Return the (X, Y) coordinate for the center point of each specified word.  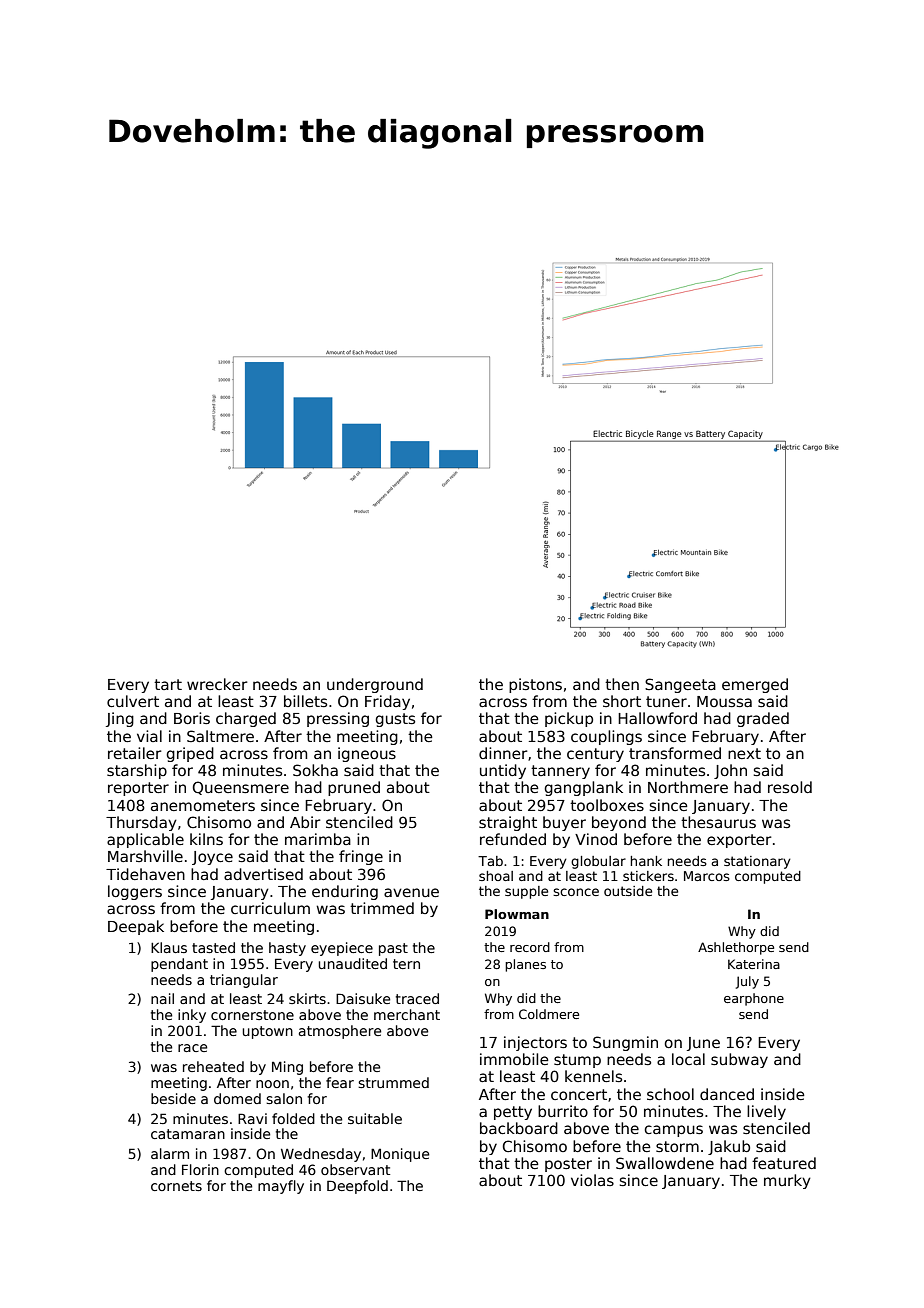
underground (375, 685)
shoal (496, 876)
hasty (287, 949)
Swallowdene (665, 1163)
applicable (145, 840)
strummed (393, 1082)
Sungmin (625, 1043)
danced (727, 1094)
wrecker (217, 684)
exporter (739, 841)
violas (592, 1180)
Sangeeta (680, 685)
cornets (176, 1186)
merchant (407, 1014)
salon (284, 1098)
